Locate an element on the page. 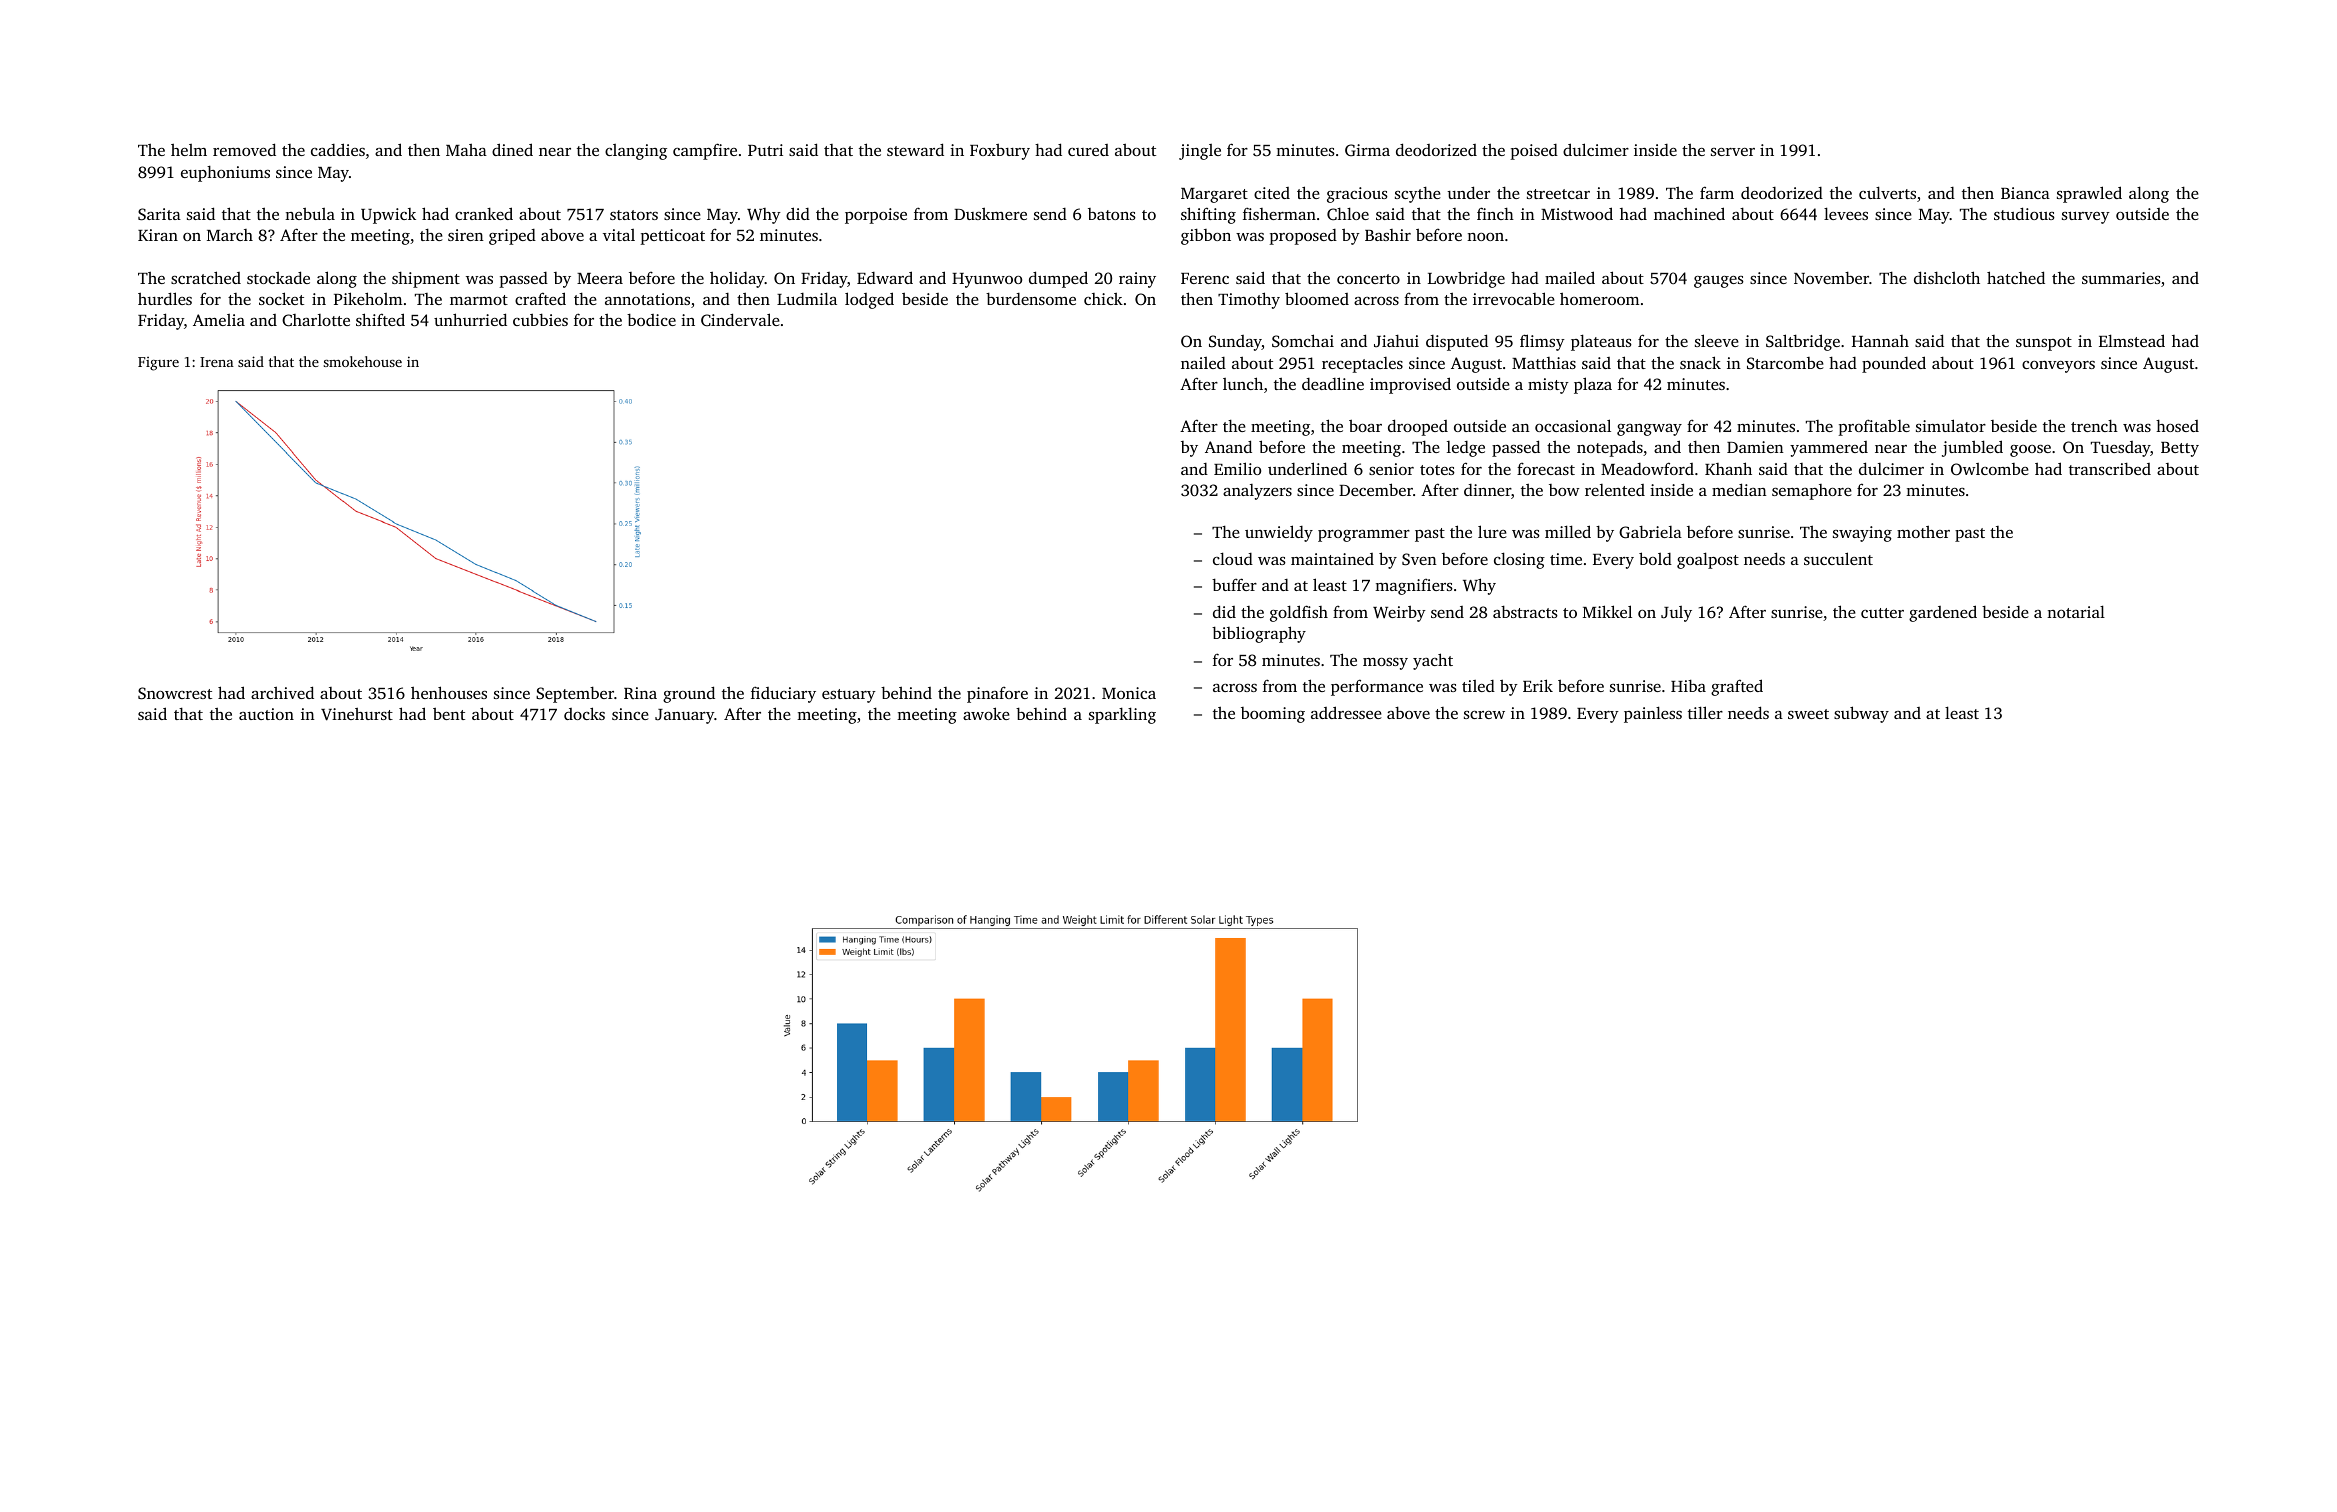 This page has width=2337, height=1512. conveyors is located at coordinates (2058, 367).
